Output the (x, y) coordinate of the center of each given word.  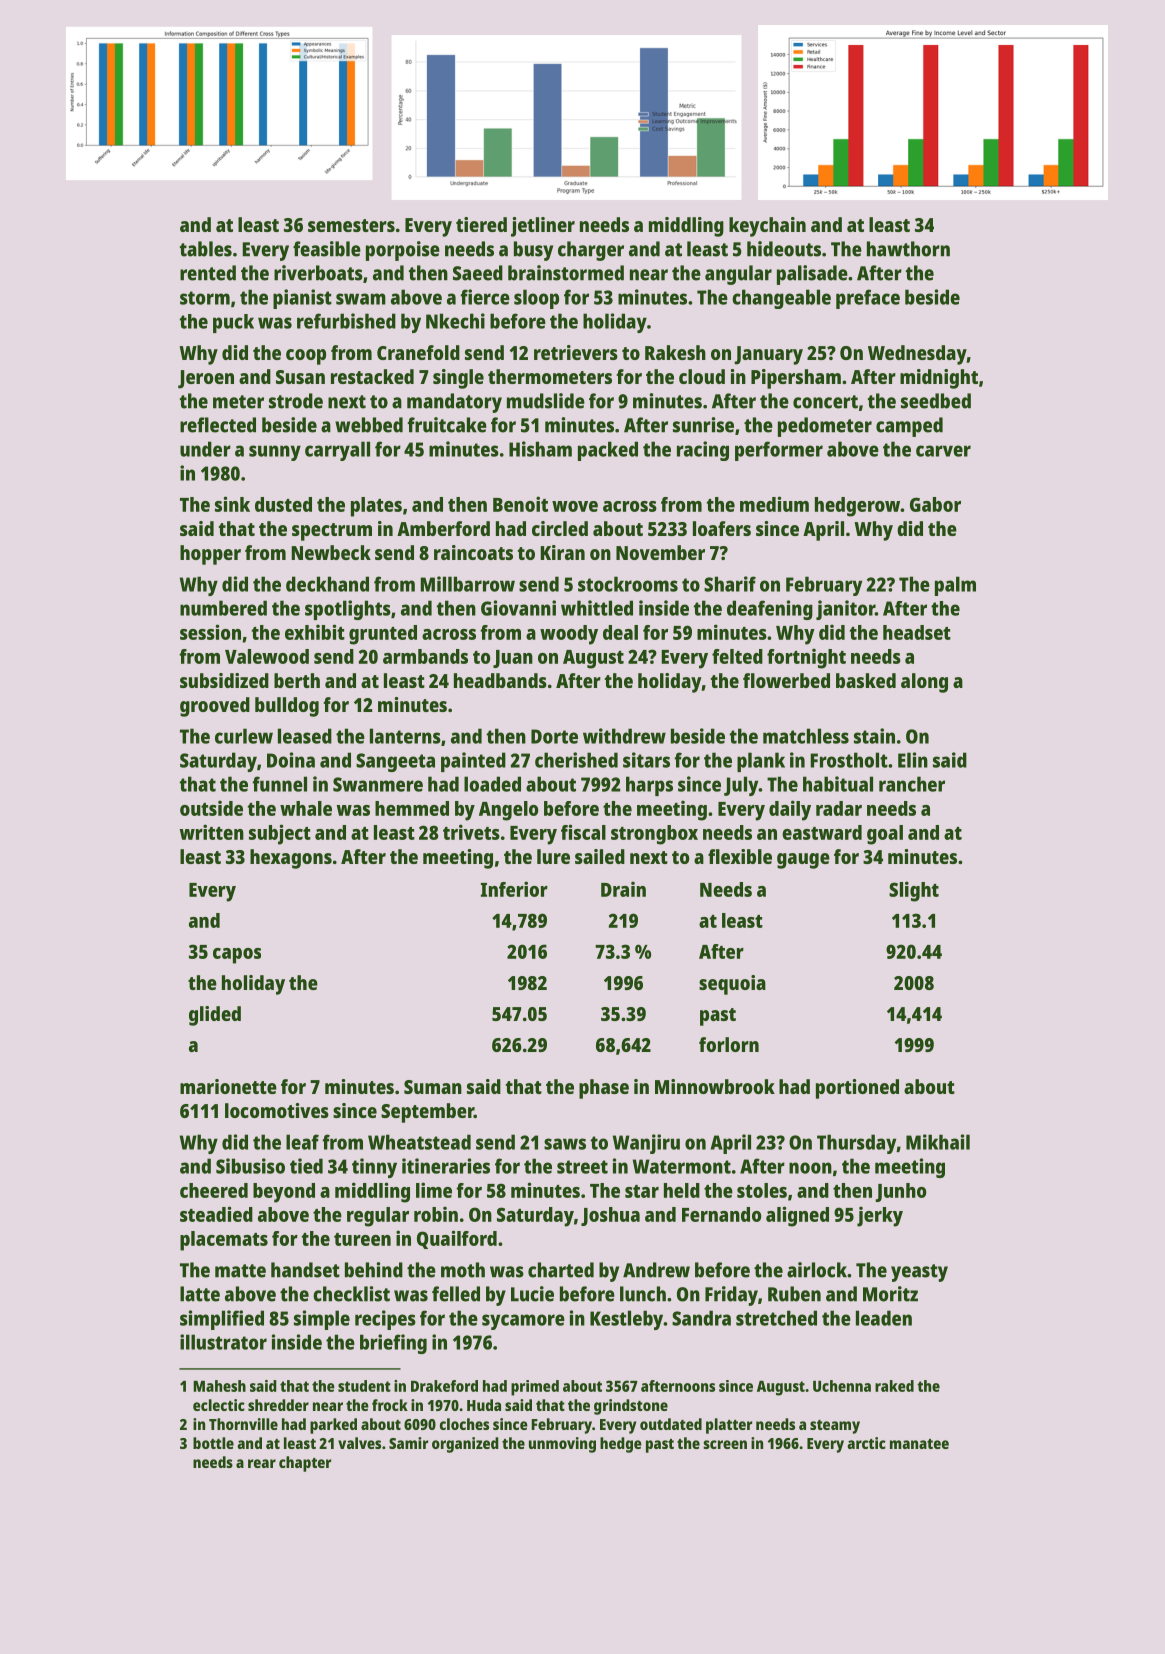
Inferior (514, 889)
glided (215, 1016)
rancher (912, 784)
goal (885, 835)
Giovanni (518, 608)
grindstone (631, 1407)
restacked (372, 376)
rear (262, 1463)
